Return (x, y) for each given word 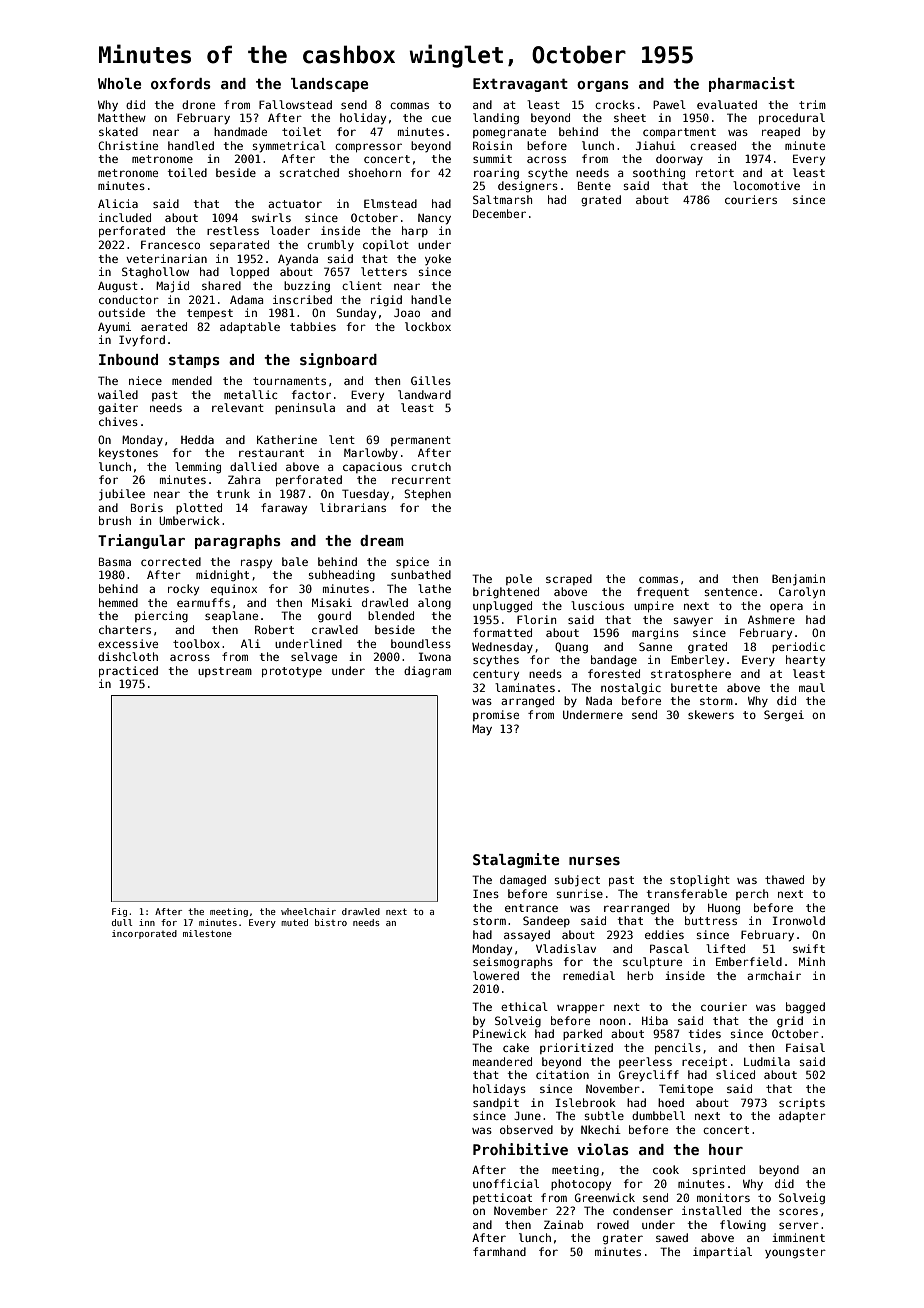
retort (715, 173)
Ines (486, 893)
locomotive (766, 185)
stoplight (700, 881)
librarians (353, 507)
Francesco (170, 244)
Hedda (197, 439)
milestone (207, 933)
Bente (594, 185)
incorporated (144, 934)
